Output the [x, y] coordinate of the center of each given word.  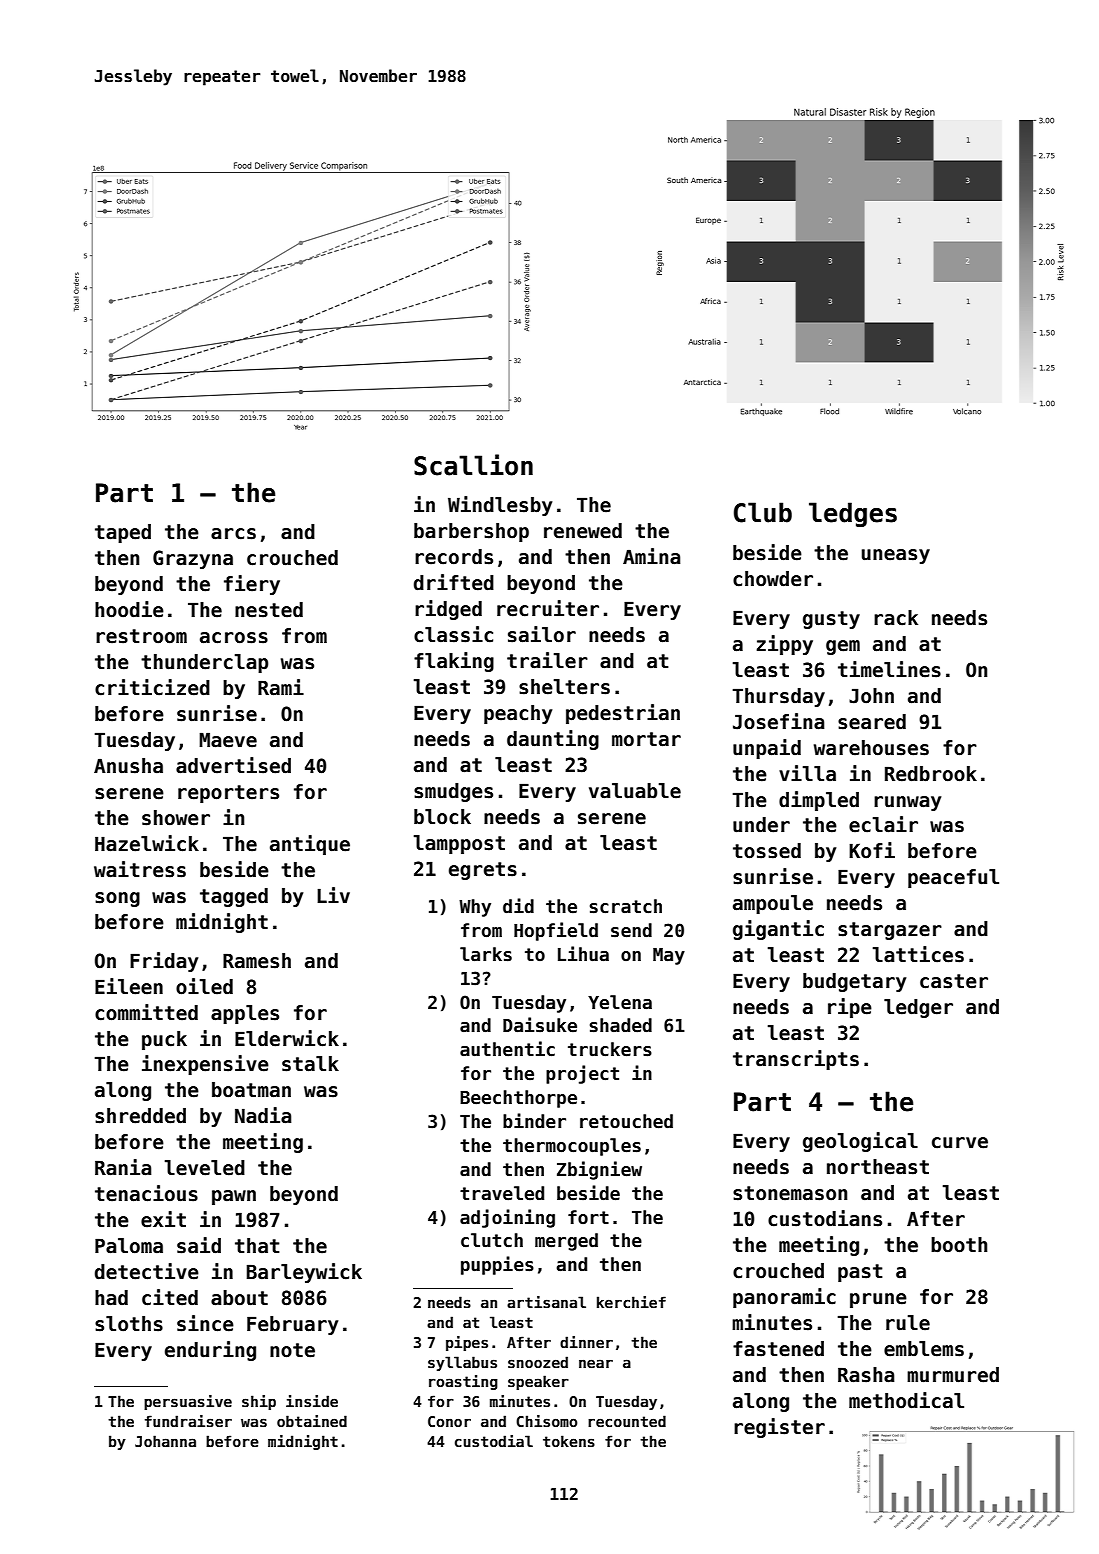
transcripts [796, 1060]
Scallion [473, 465]
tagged [234, 897]
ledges [853, 514]
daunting [553, 740]
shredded [140, 1116]
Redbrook [931, 774]
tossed [767, 851]
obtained [312, 1421]
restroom [141, 636]
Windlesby [500, 506]
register [779, 1428]
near [596, 1363]
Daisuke [540, 1025]
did [518, 906]
